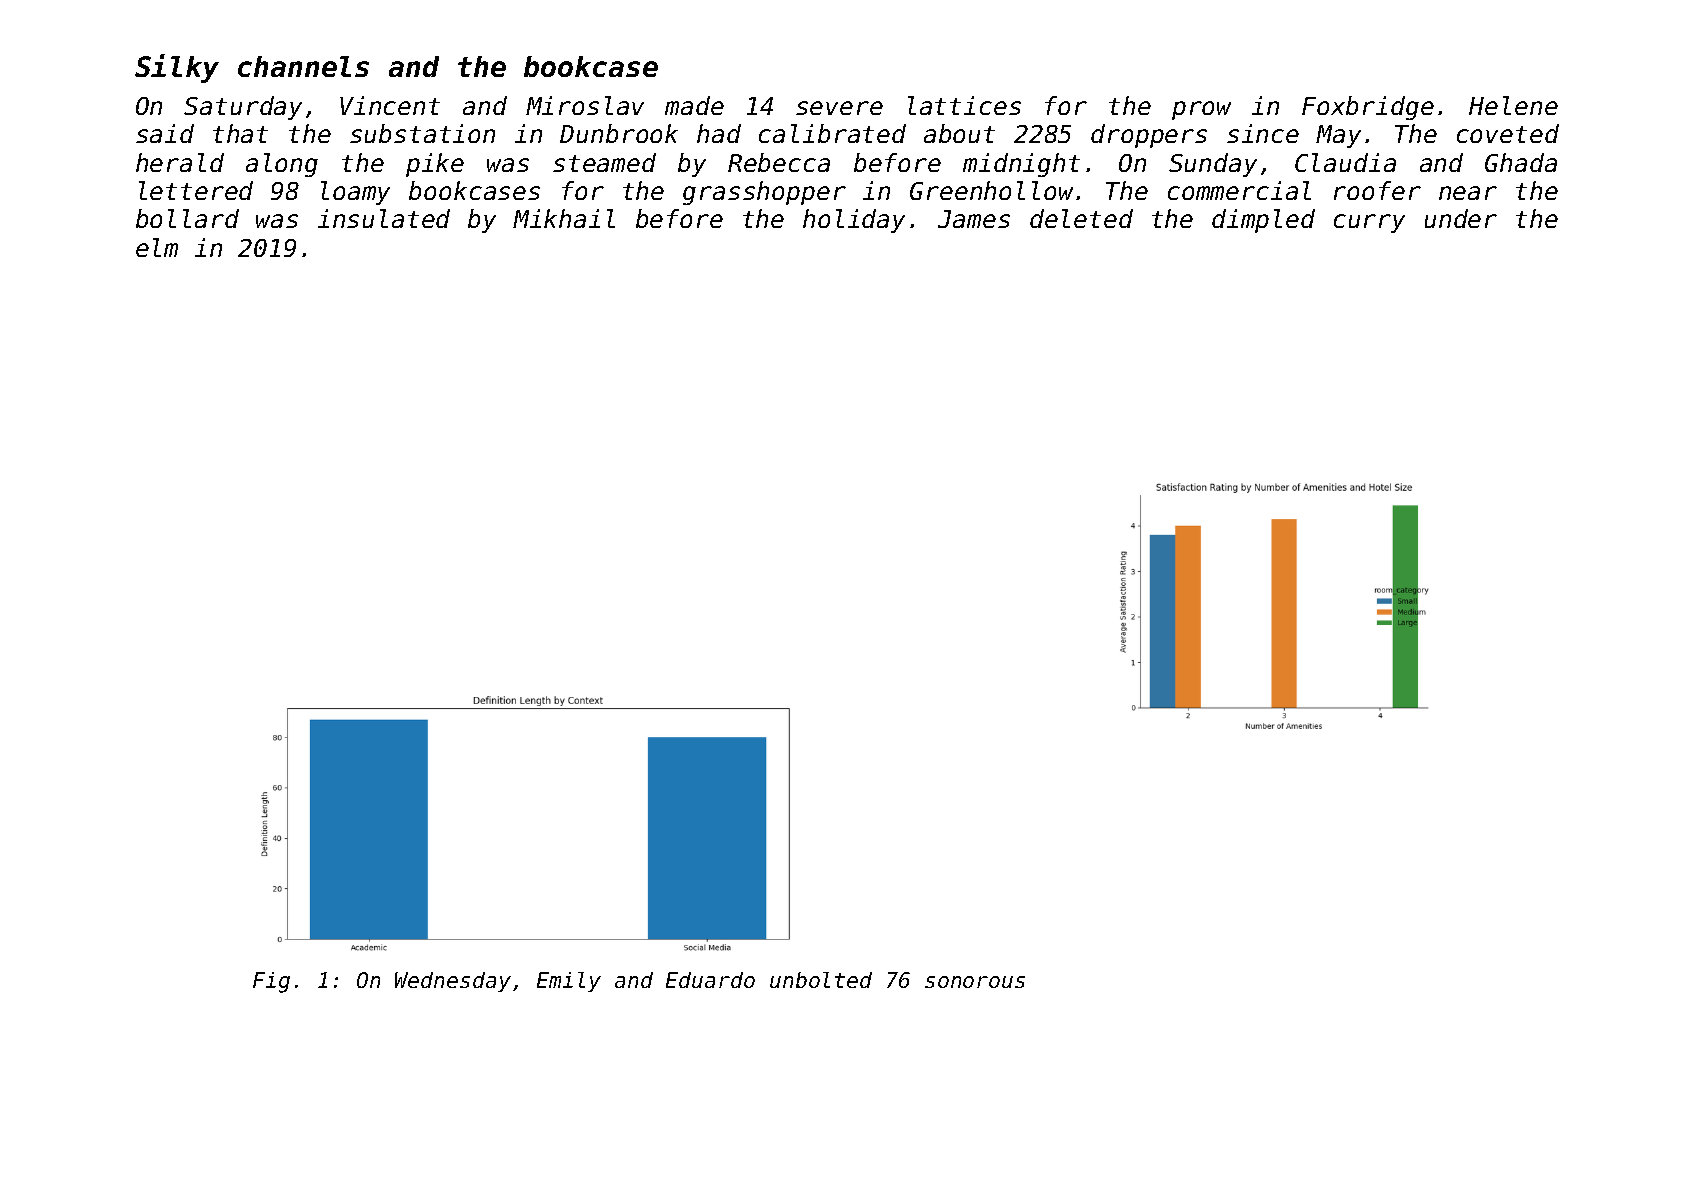 This screenshot has width=1694, height=1198. I want to click on loamy, so click(355, 193).
